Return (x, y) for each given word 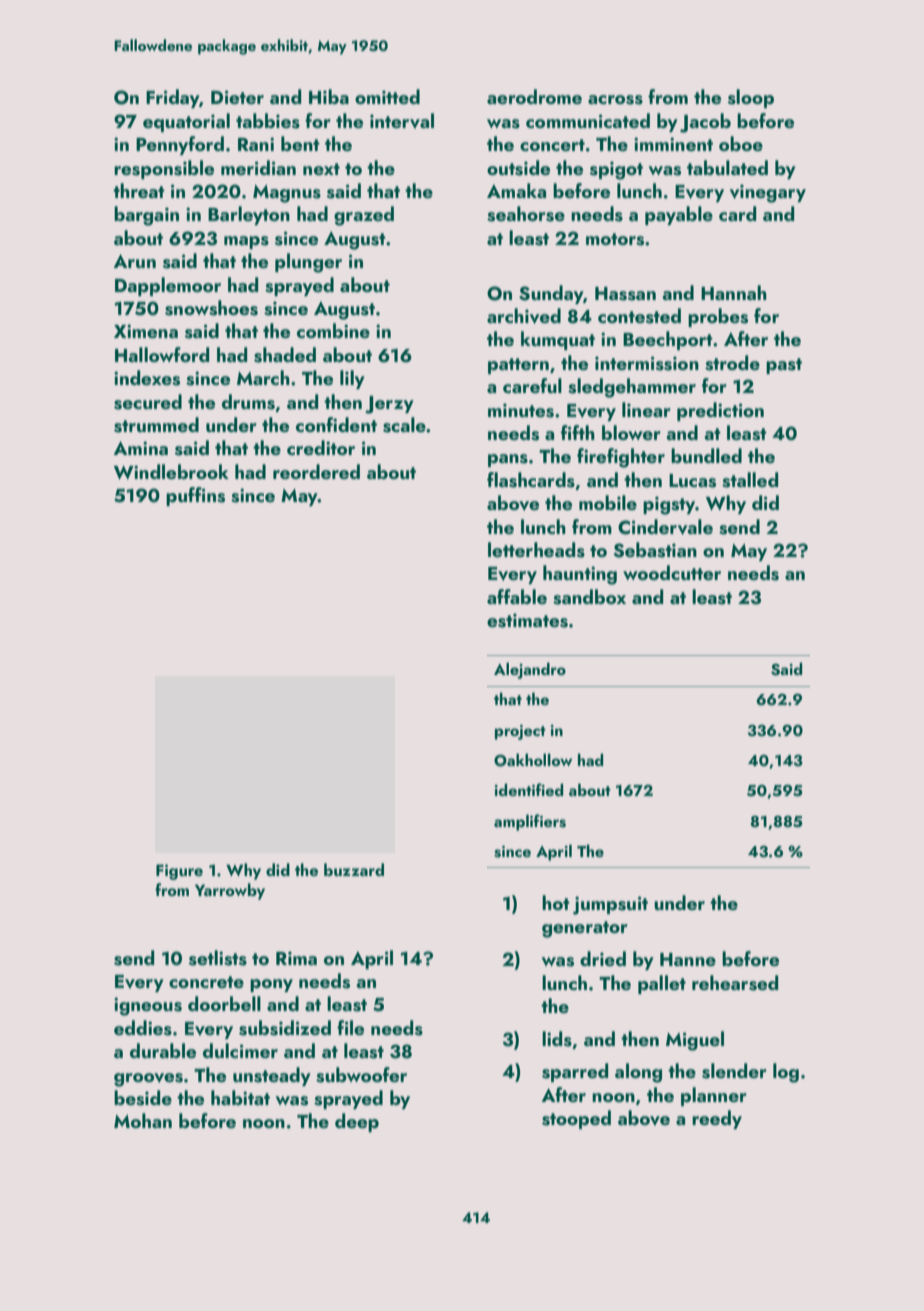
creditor (321, 447)
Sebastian (655, 550)
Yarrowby (230, 891)
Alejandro (530, 670)
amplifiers (530, 822)
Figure (179, 872)
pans (508, 460)
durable (163, 1050)
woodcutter (672, 572)
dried (603, 958)
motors (615, 239)
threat (139, 190)
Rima (296, 958)
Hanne (688, 959)
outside (518, 168)
